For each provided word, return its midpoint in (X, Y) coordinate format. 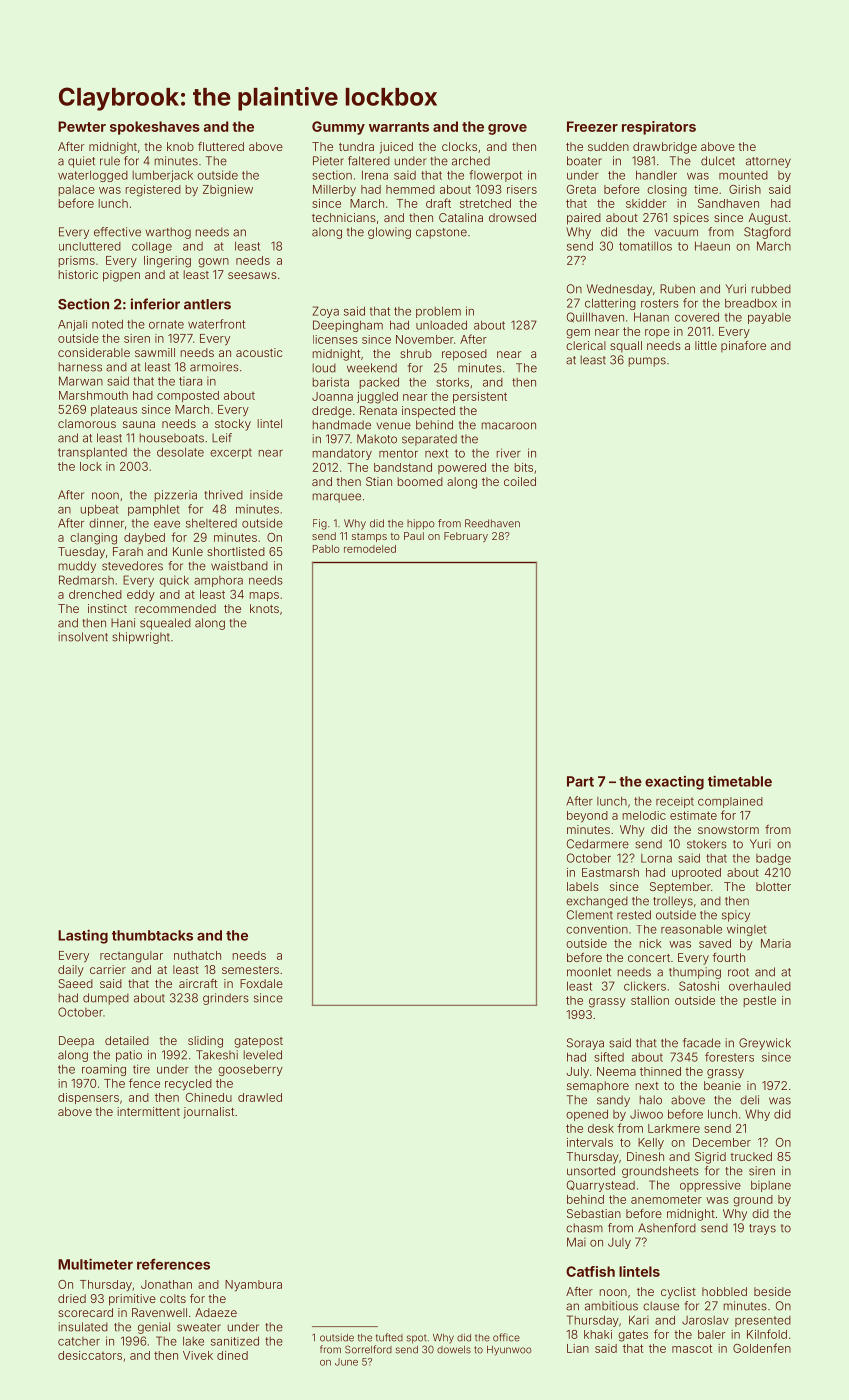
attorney (768, 162)
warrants (399, 127)
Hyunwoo (509, 1351)
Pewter (82, 126)
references (173, 1264)
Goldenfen (762, 1348)
